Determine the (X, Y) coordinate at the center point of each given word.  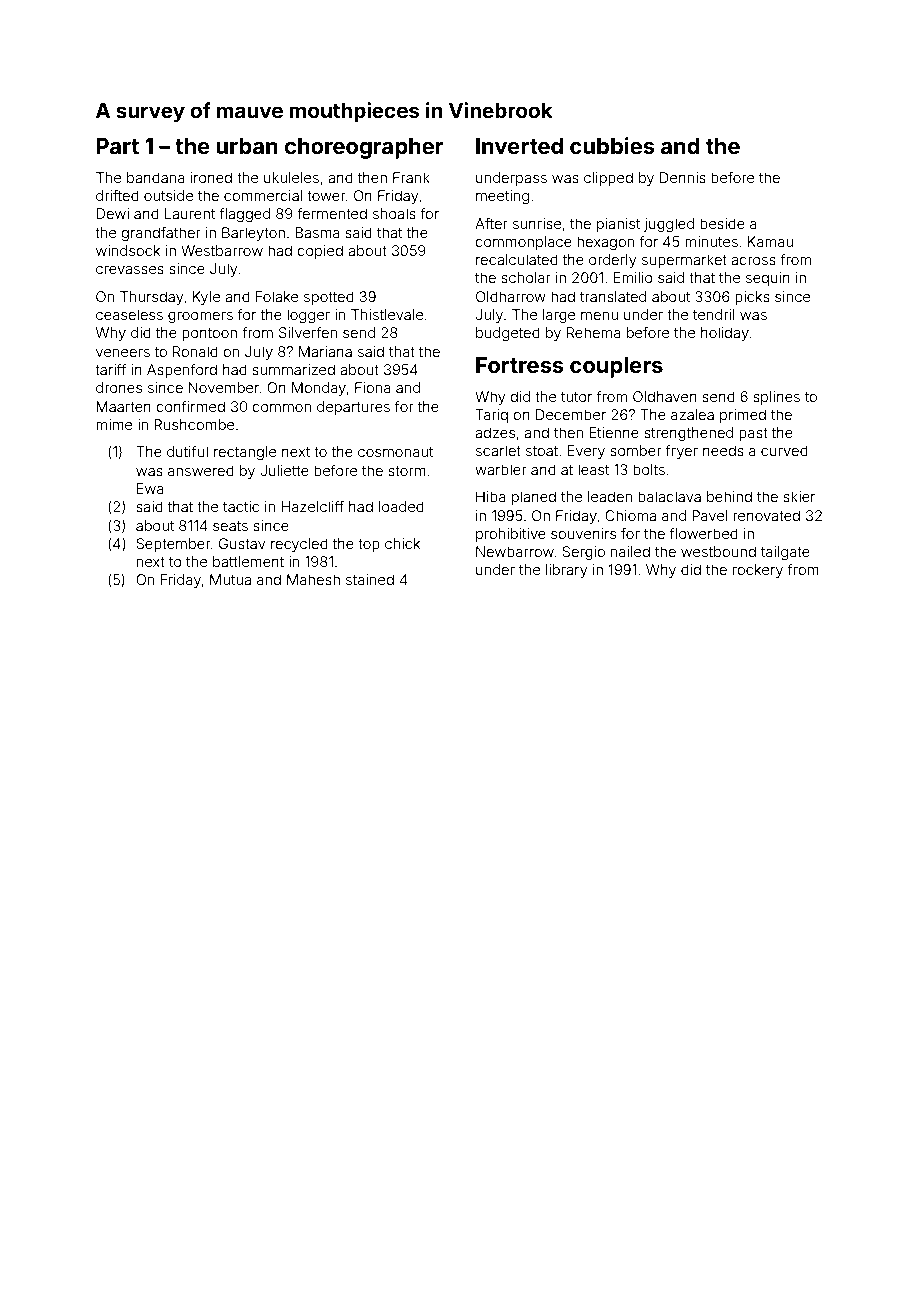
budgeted (508, 334)
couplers (616, 367)
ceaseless (129, 314)
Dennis (683, 177)
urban (247, 146)
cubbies (612, 145)
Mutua (230, 579)
